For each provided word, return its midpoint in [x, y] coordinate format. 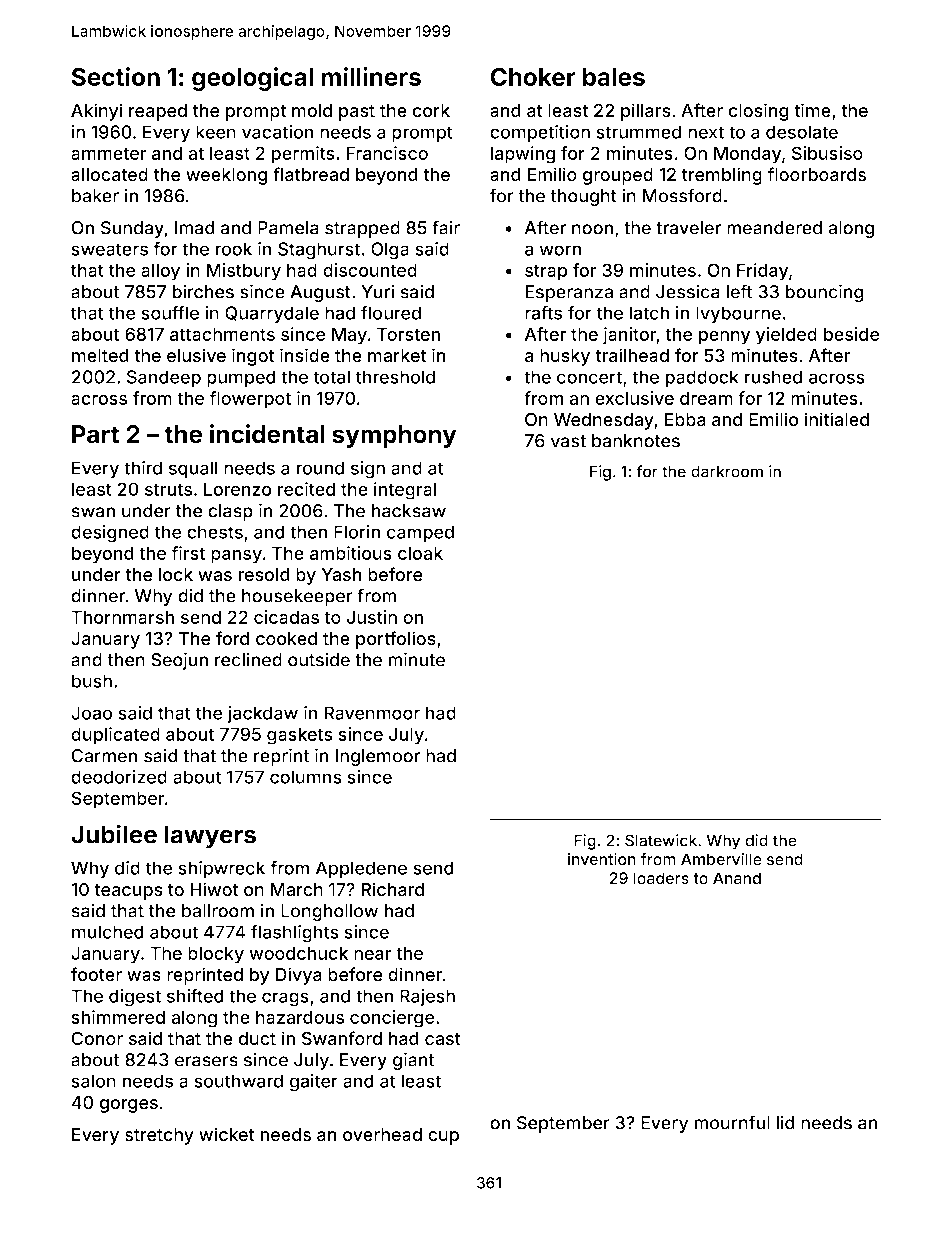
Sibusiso [827, 153]
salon [93, 1081]
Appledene [361, 870]
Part [95, 434]
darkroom [727, 471]
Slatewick [661, 840]
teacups [129, 892]
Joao [92, 713]
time [812, 110]
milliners [371, 76]
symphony [394, 436]
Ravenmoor [372, 713]
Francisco [387, 153]
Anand [737, 878]
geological [252, 79]
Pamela [288, 228]
